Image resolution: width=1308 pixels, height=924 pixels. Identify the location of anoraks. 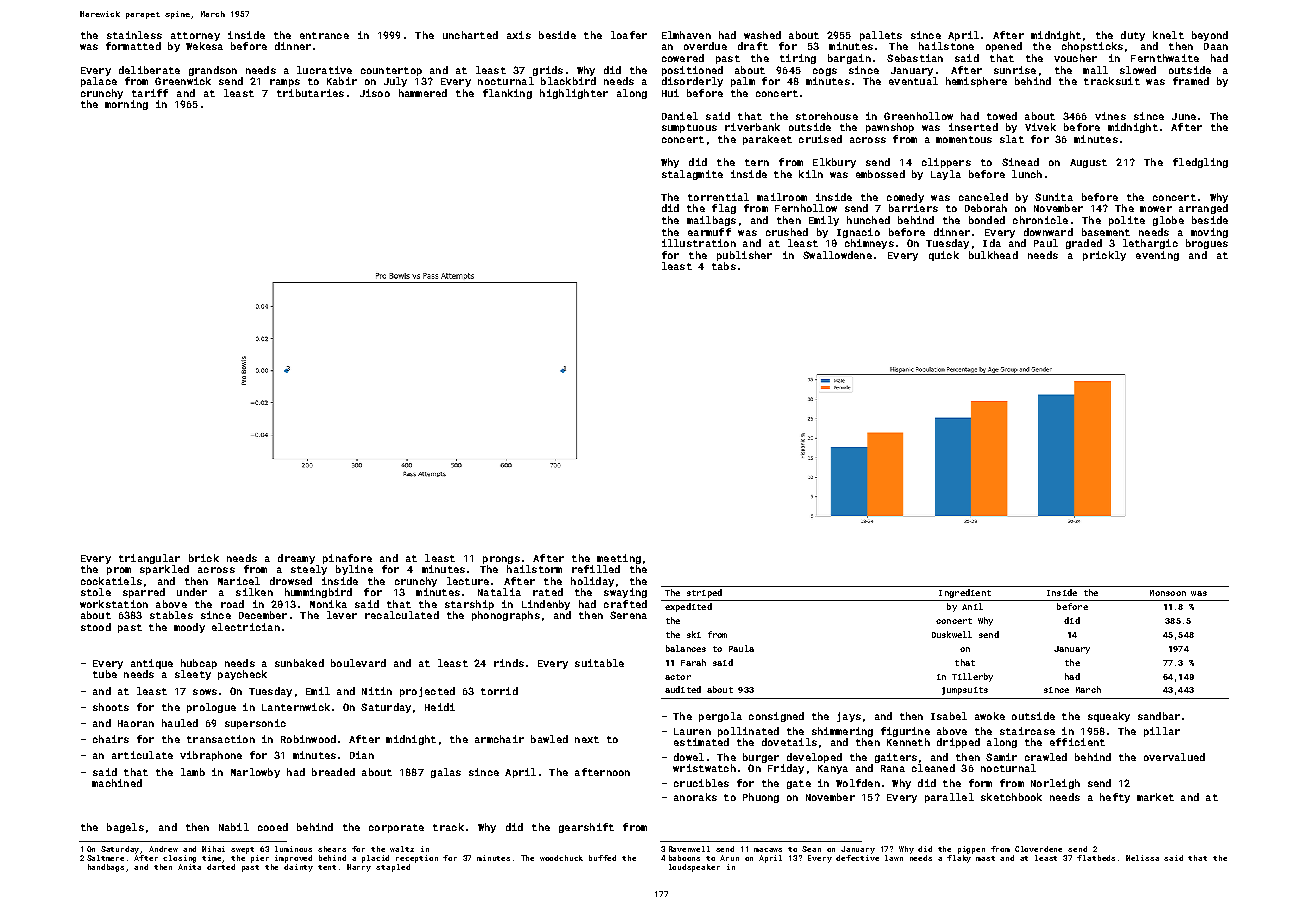
(695, 797).
